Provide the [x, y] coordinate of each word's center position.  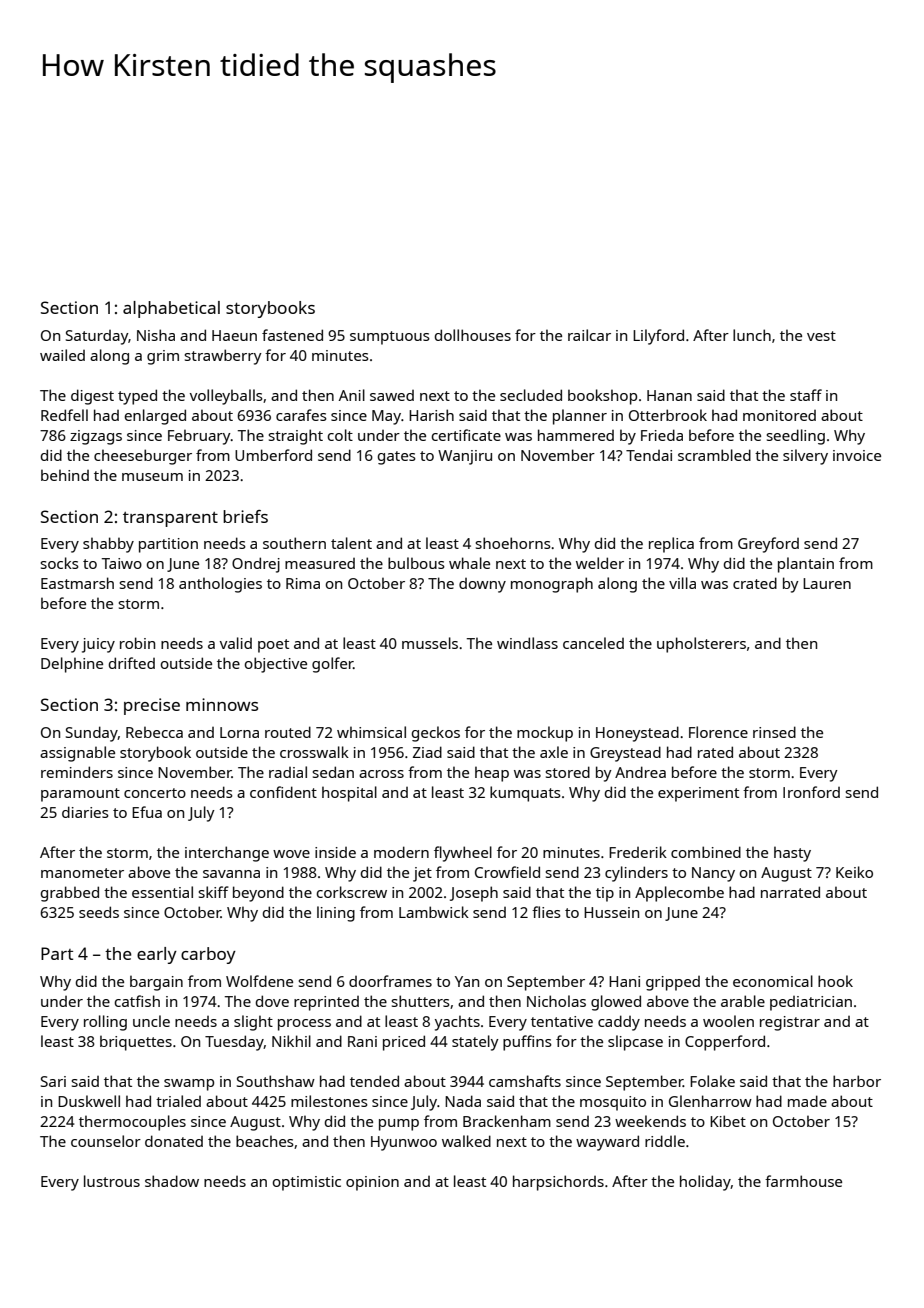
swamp [189, 1085]
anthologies [220, 585]
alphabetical [171, 309]
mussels [430, 643]
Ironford [811, 792]
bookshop [602, 397]
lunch [752, 335]
